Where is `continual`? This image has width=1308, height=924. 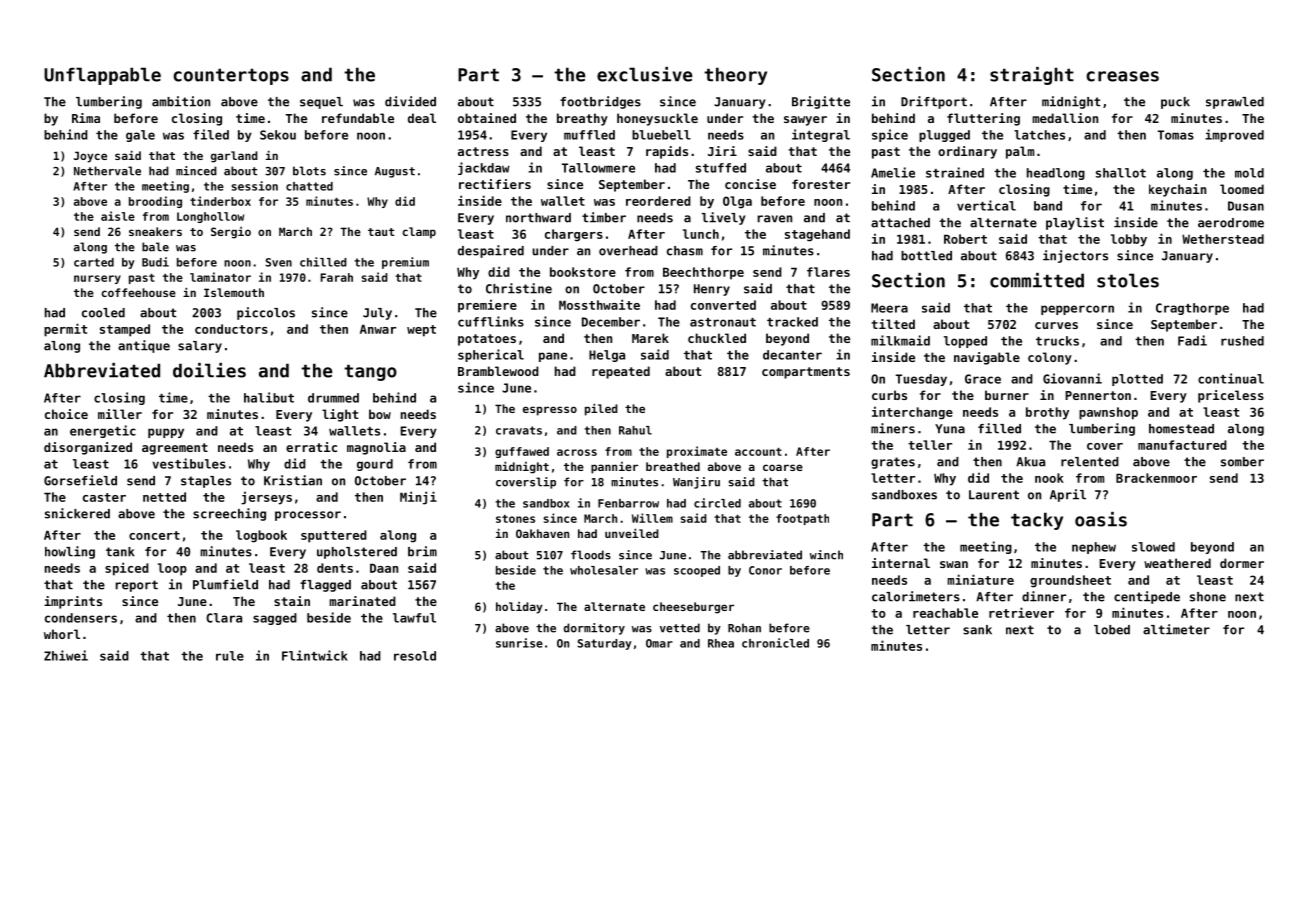
continual is located at coordinates (1231, 378).
